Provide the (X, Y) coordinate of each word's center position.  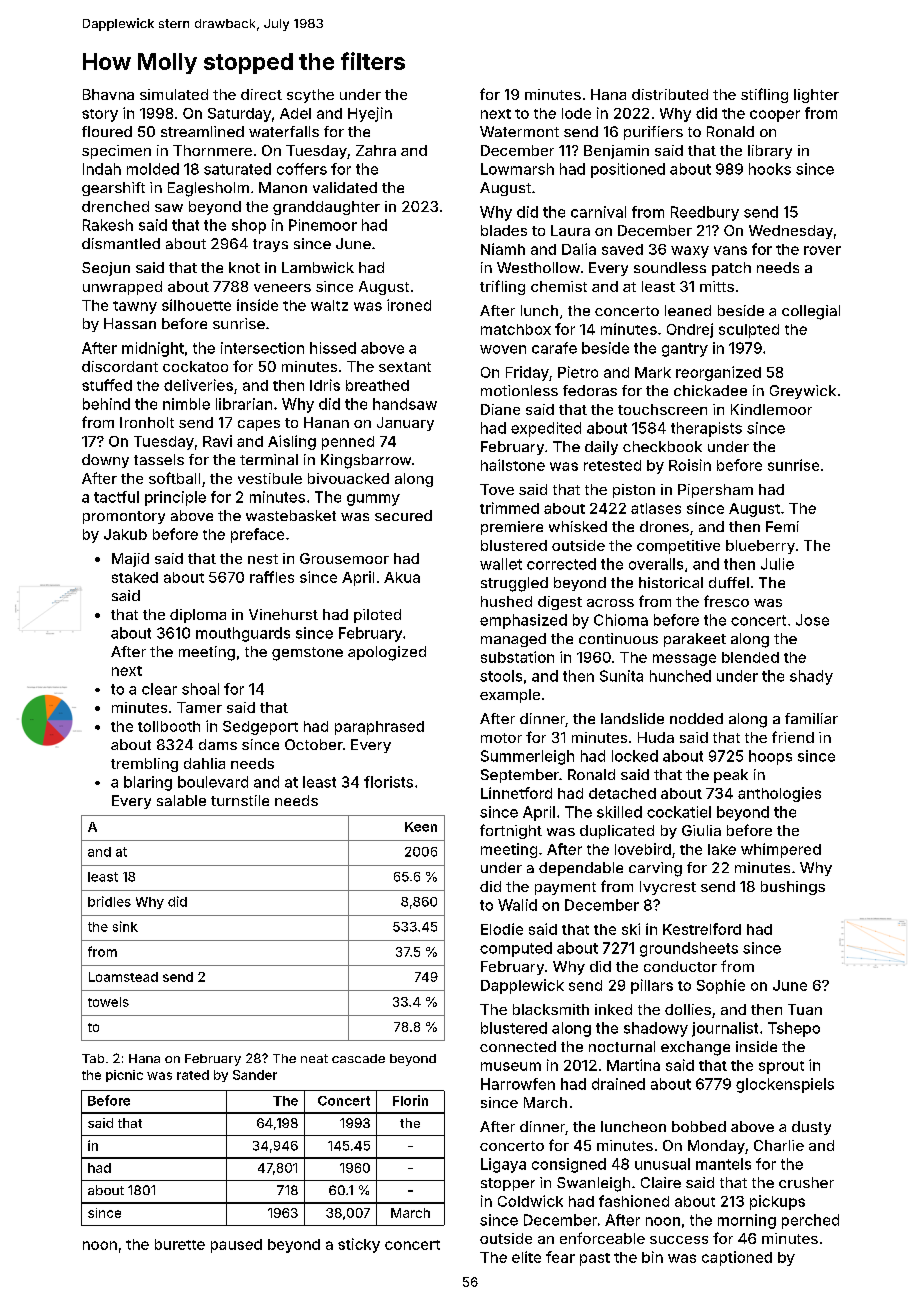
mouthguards (243, 634)
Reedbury (705, 213)
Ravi (217, 441)
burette (180, 1244)
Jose (812, 620)
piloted (377, 616)
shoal (200, 689)
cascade (358, 1058)
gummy (373, 500)
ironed (409, 305)
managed (513, 640)
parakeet (695, 640)
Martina (633, 1065)
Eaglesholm (208, 189)
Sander (255, 1075)
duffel (729, 582)
